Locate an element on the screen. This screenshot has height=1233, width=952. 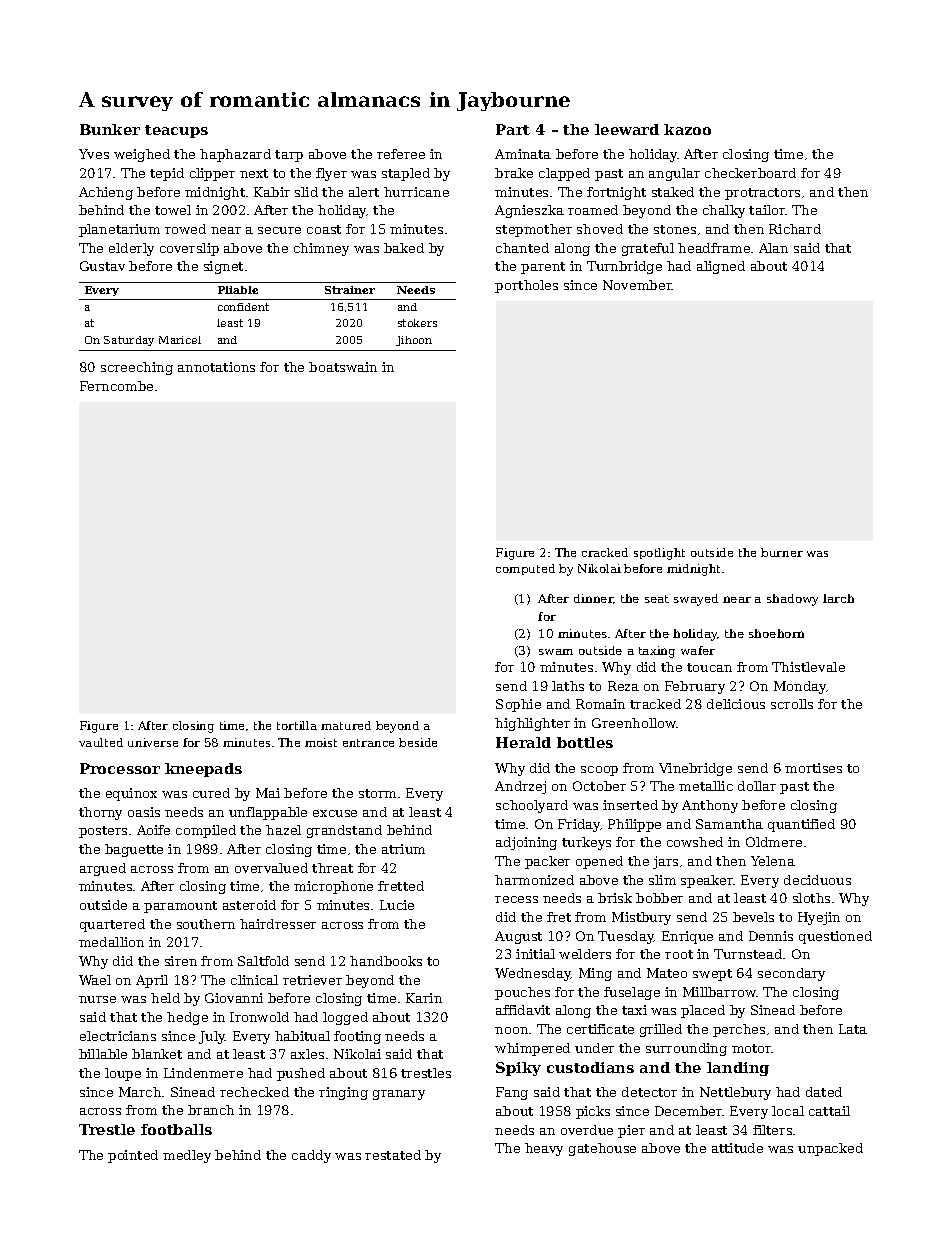
referee is located at coordinates (401, 154).
